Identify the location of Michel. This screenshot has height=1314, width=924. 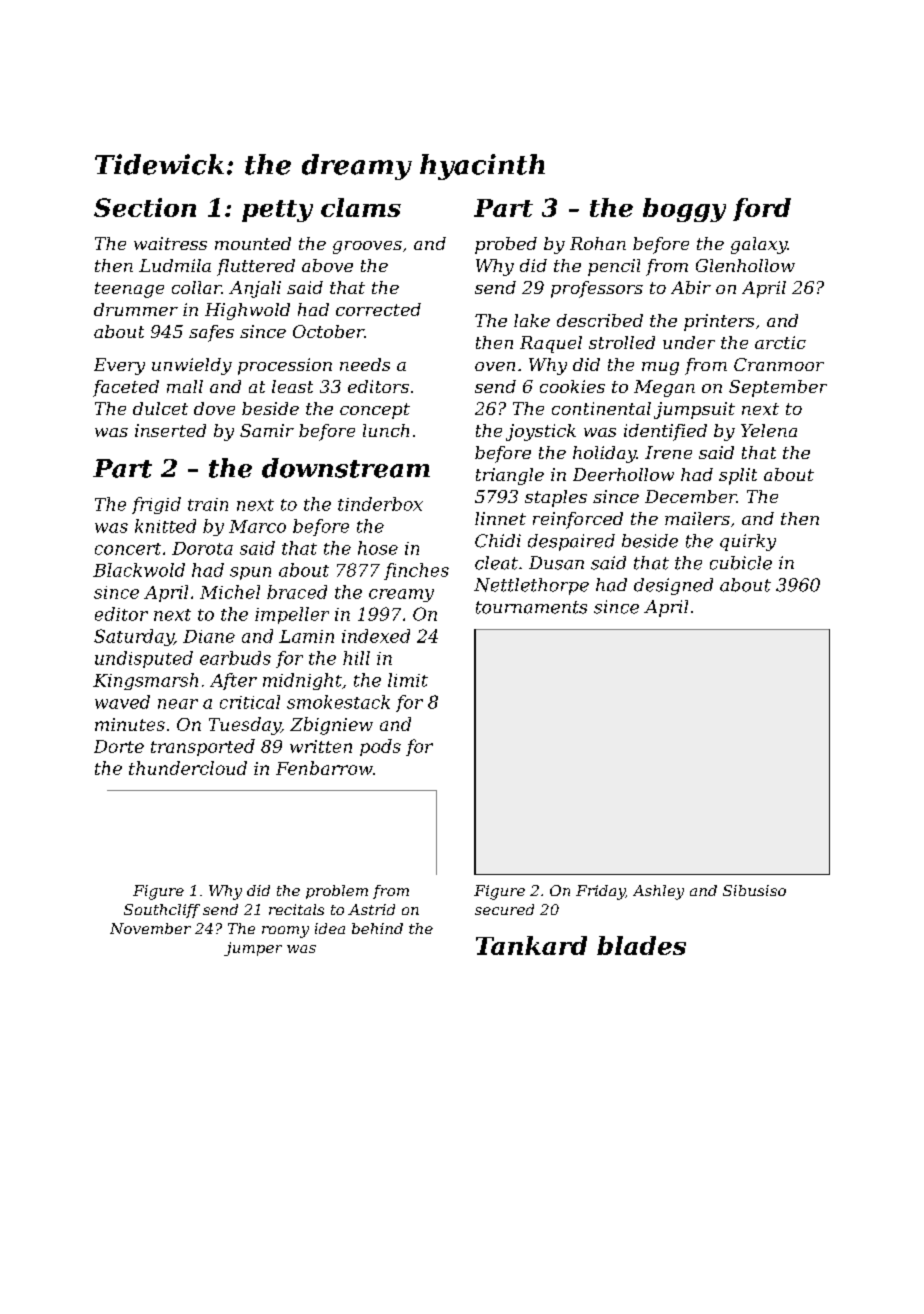
(230, 592).
